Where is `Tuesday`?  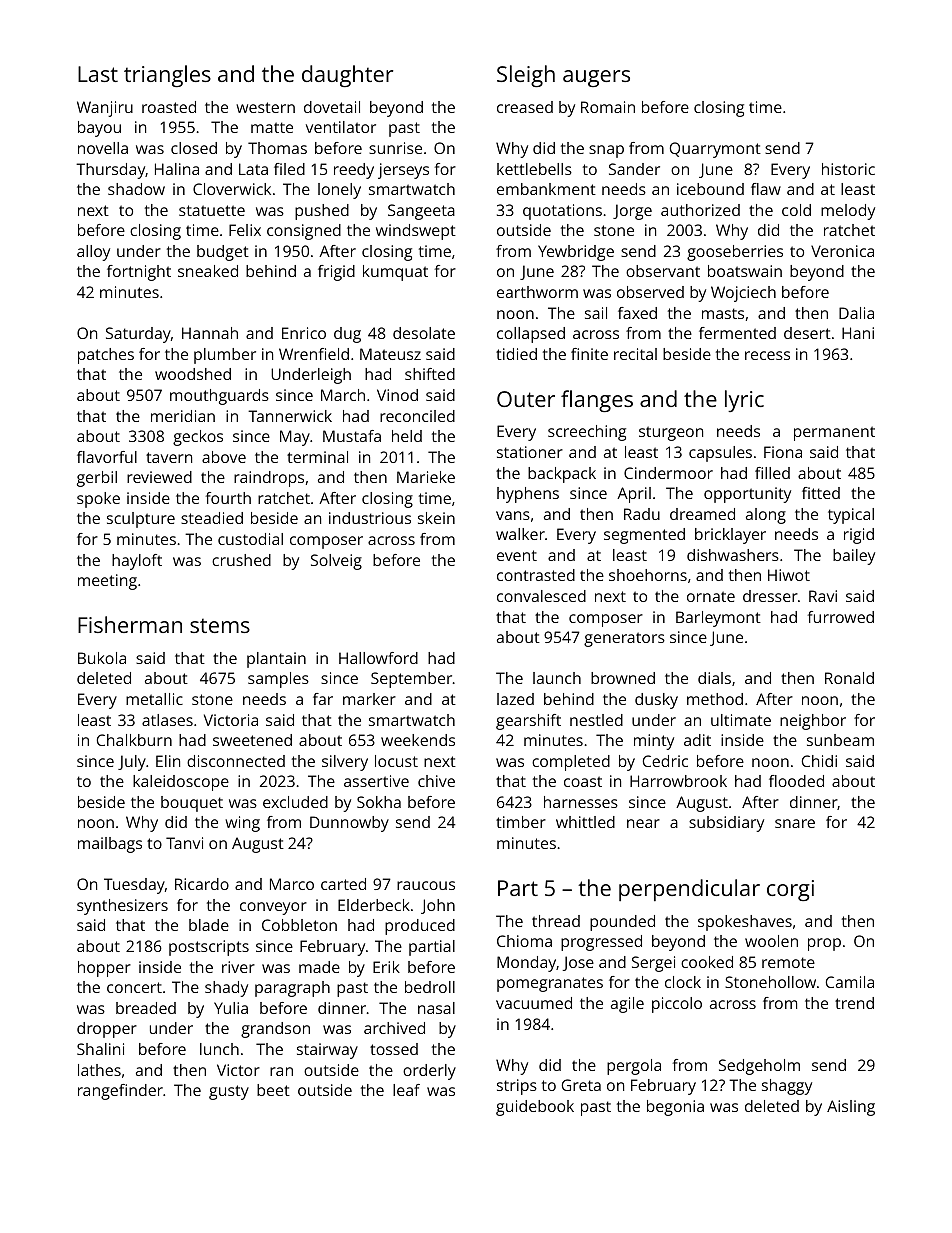 Tuesday is located at coordinates (134, 886).
